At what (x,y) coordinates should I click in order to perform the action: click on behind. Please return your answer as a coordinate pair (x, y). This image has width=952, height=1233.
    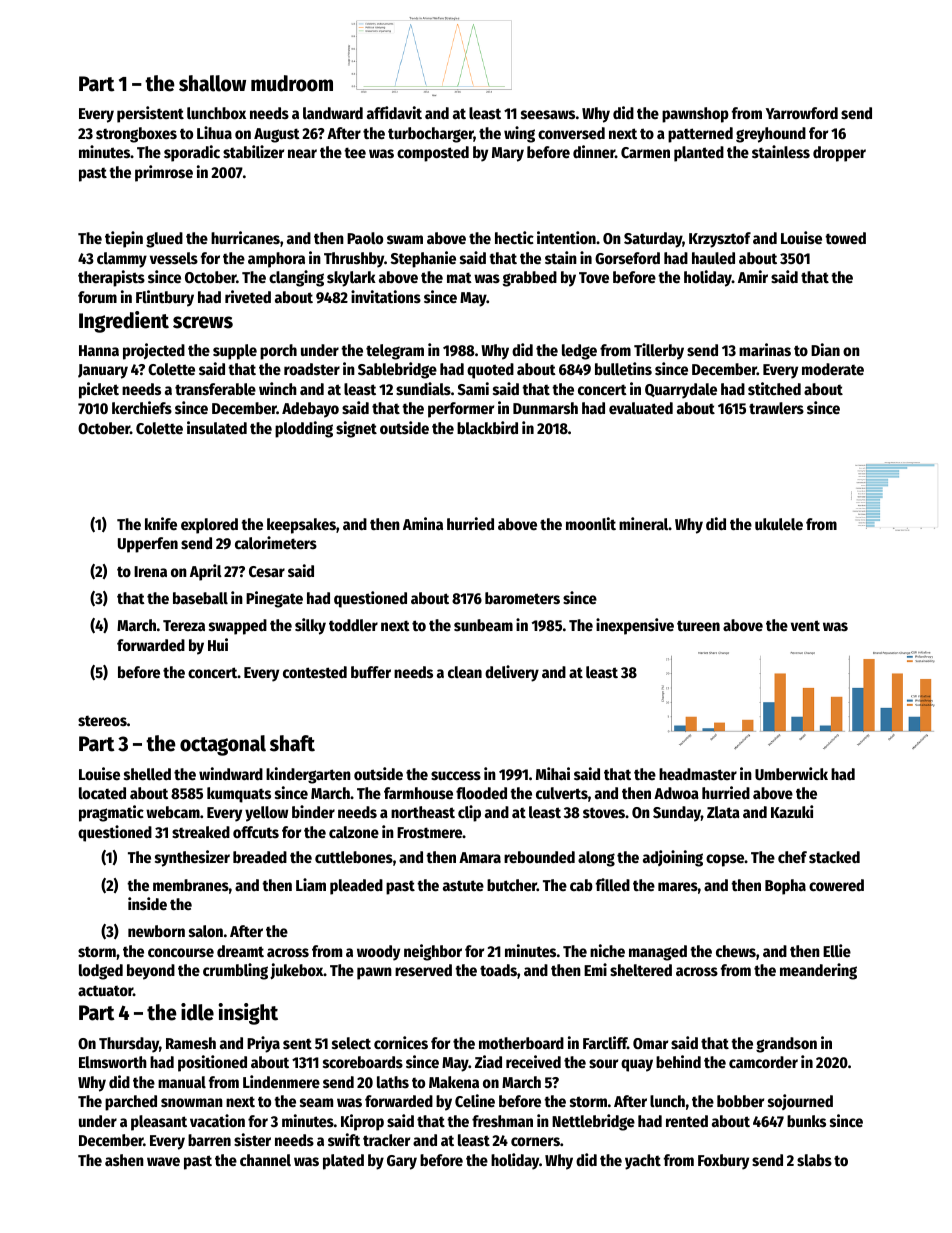
    Looking at the image, I should click on (678, 1062).
